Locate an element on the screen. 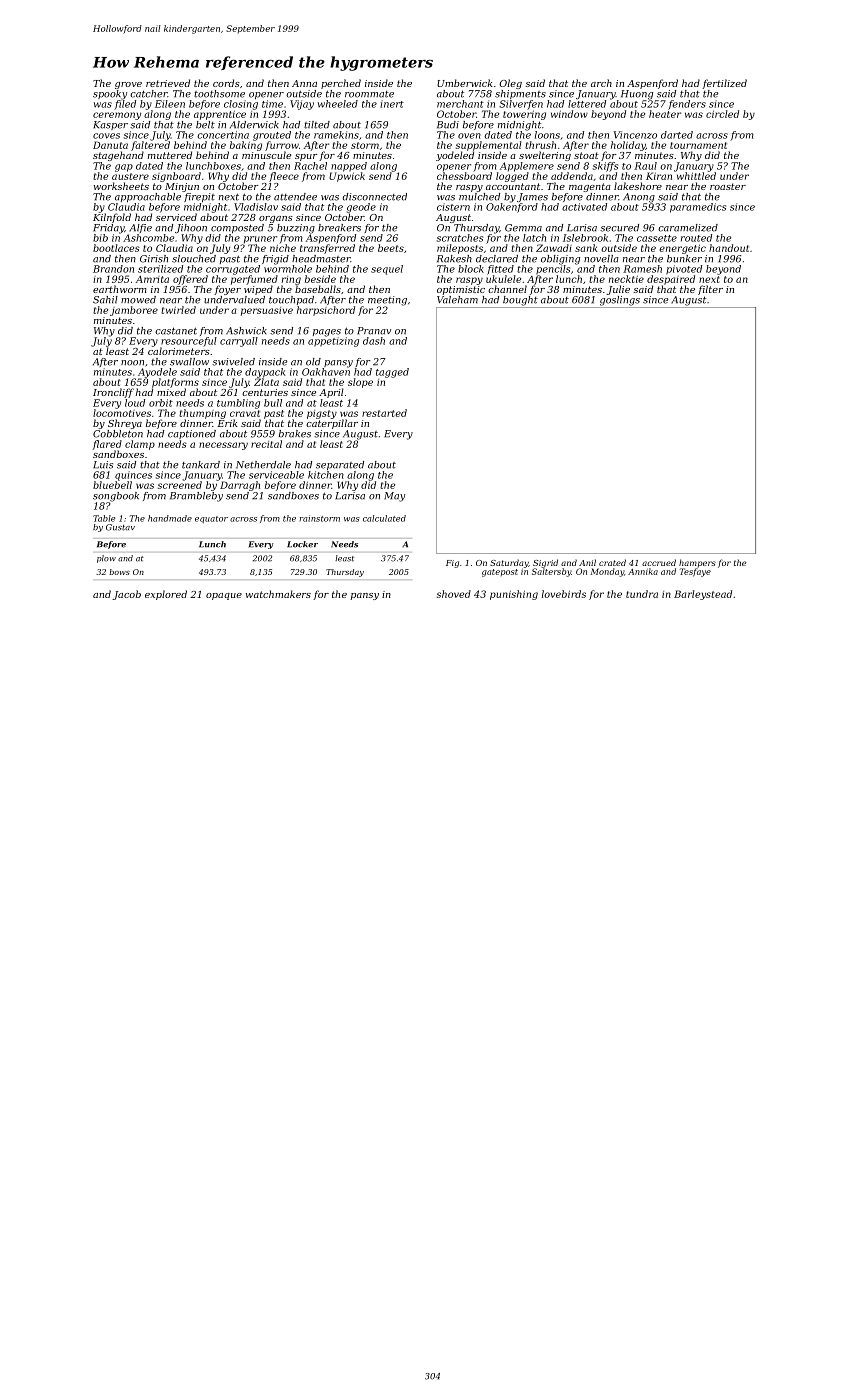 The width and height of the screenshot is (849, 1400). restarted is located at coordinates (384, 413).
